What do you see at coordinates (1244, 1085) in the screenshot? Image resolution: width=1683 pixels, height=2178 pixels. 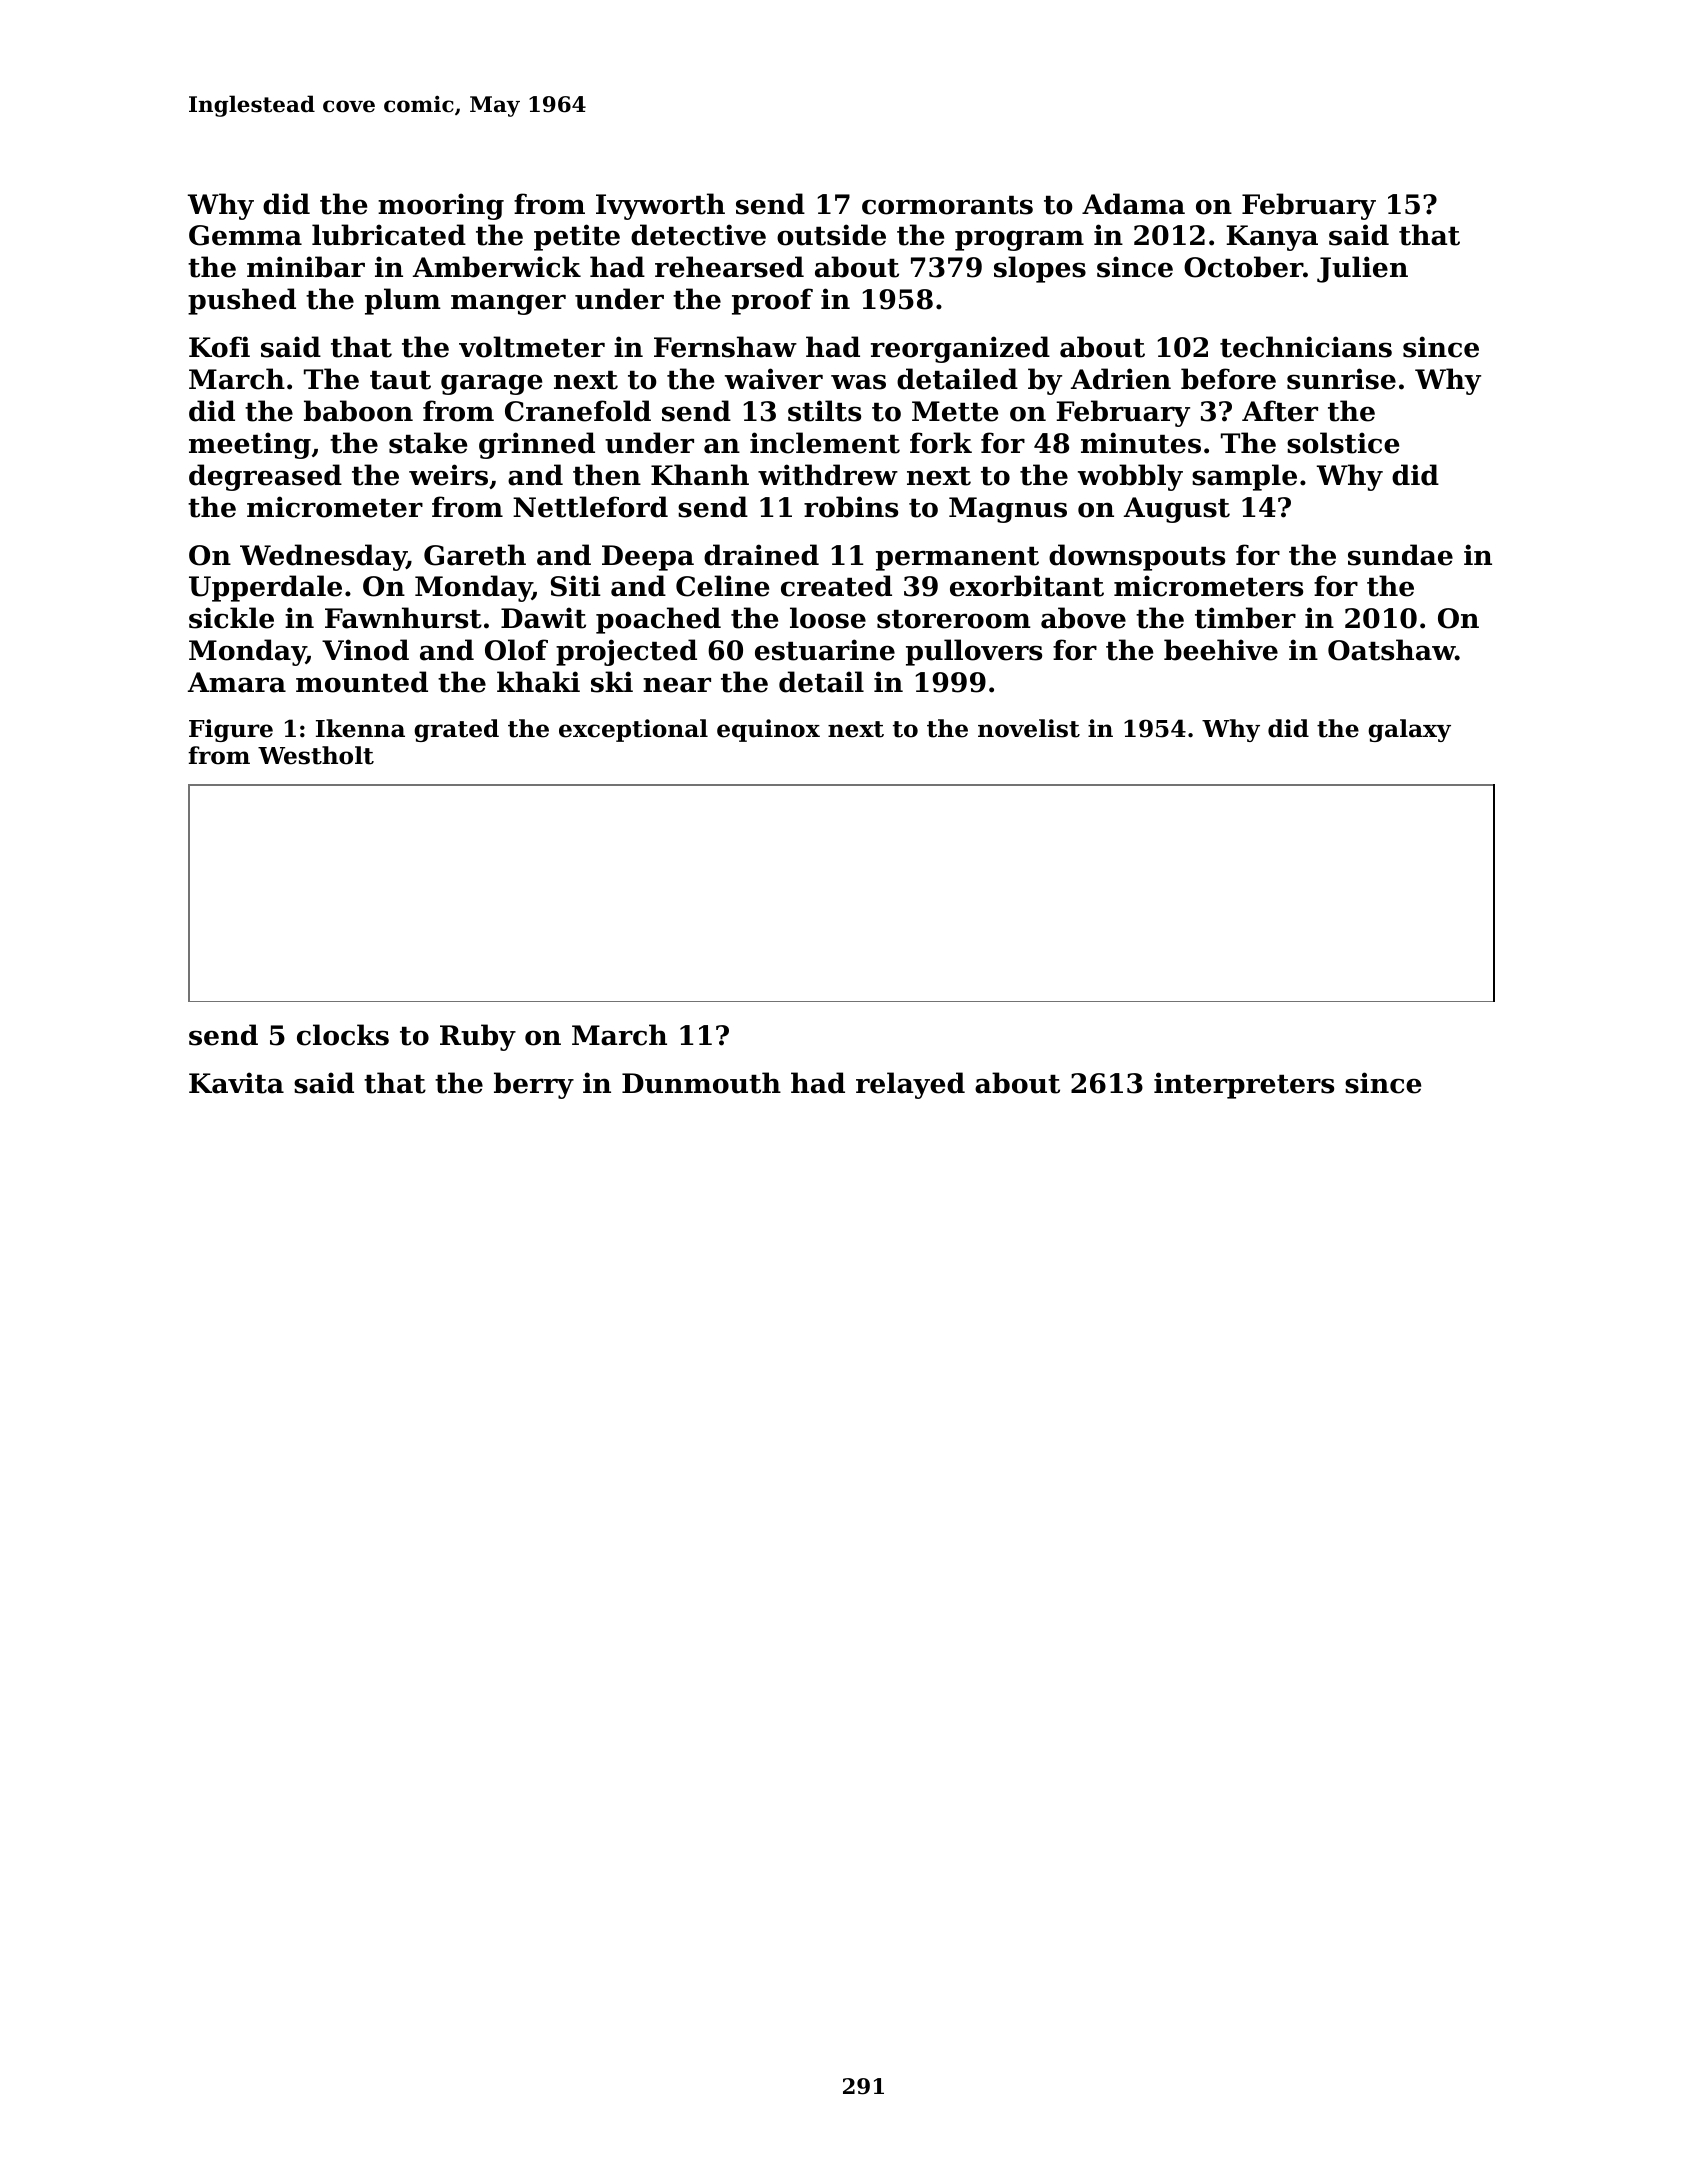 I see `interpreters` at bounding box center [1244, 1085].
